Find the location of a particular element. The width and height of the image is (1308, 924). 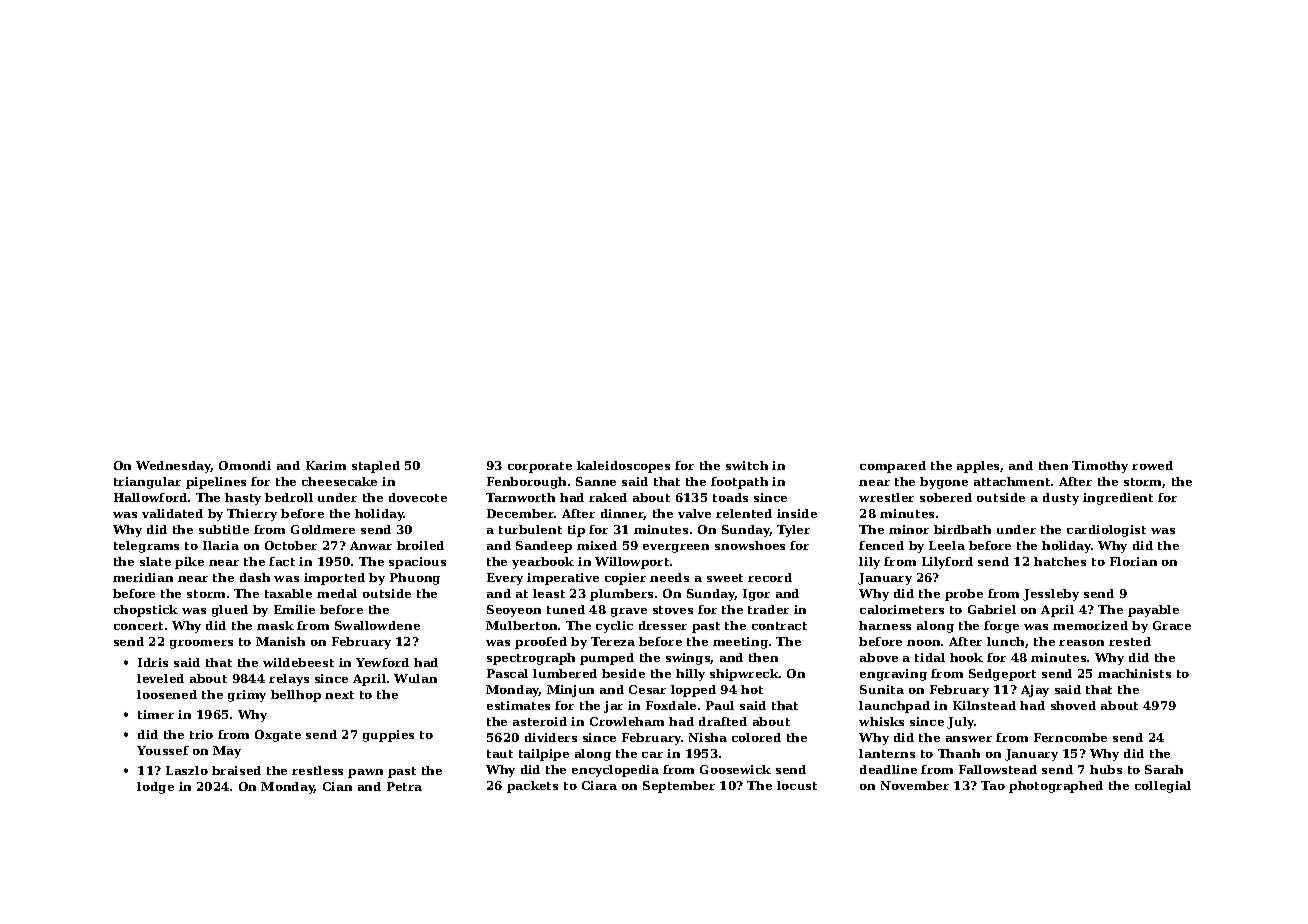

trio is located at coordinates (201, 734).
